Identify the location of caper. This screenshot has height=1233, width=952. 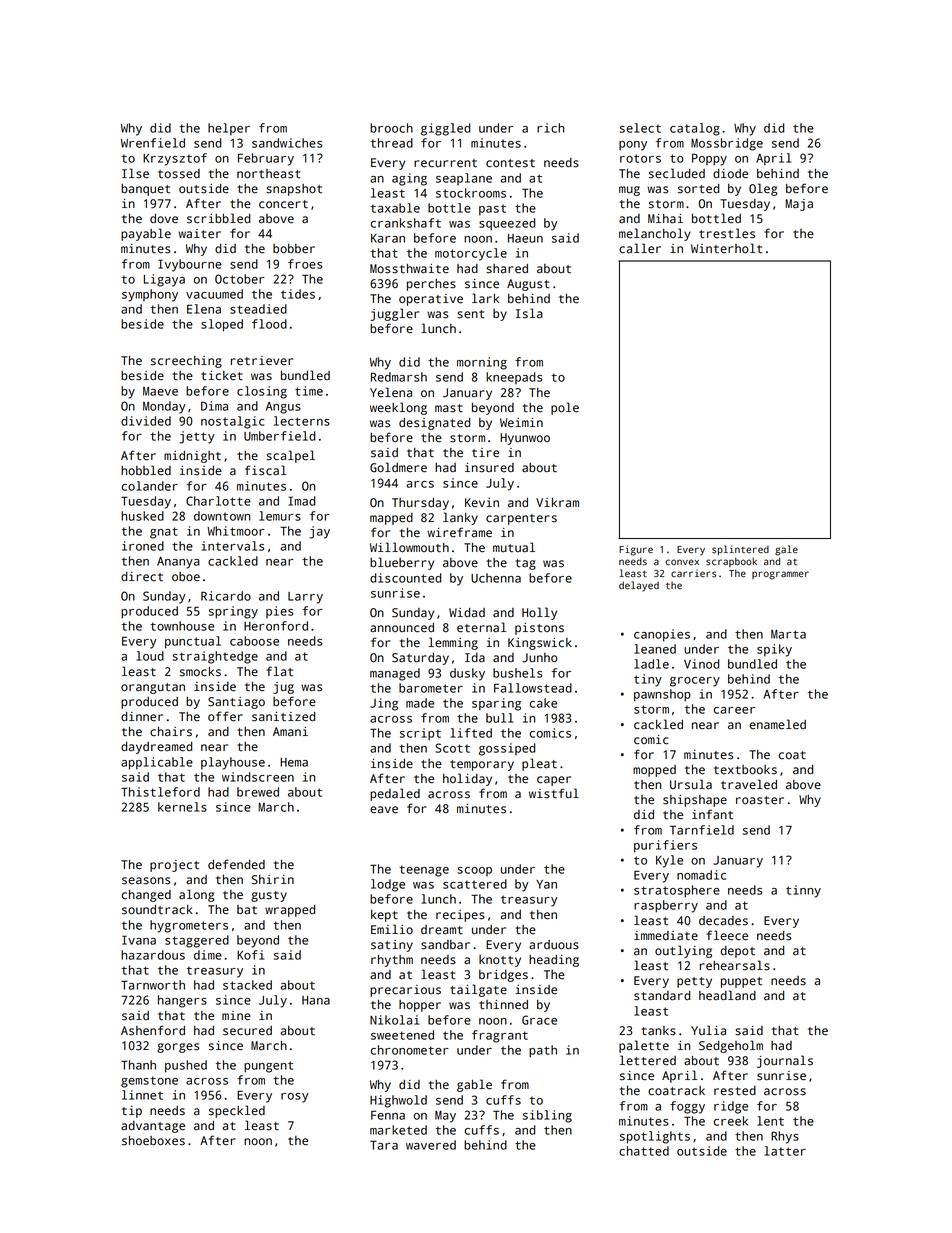
(554, 781).
